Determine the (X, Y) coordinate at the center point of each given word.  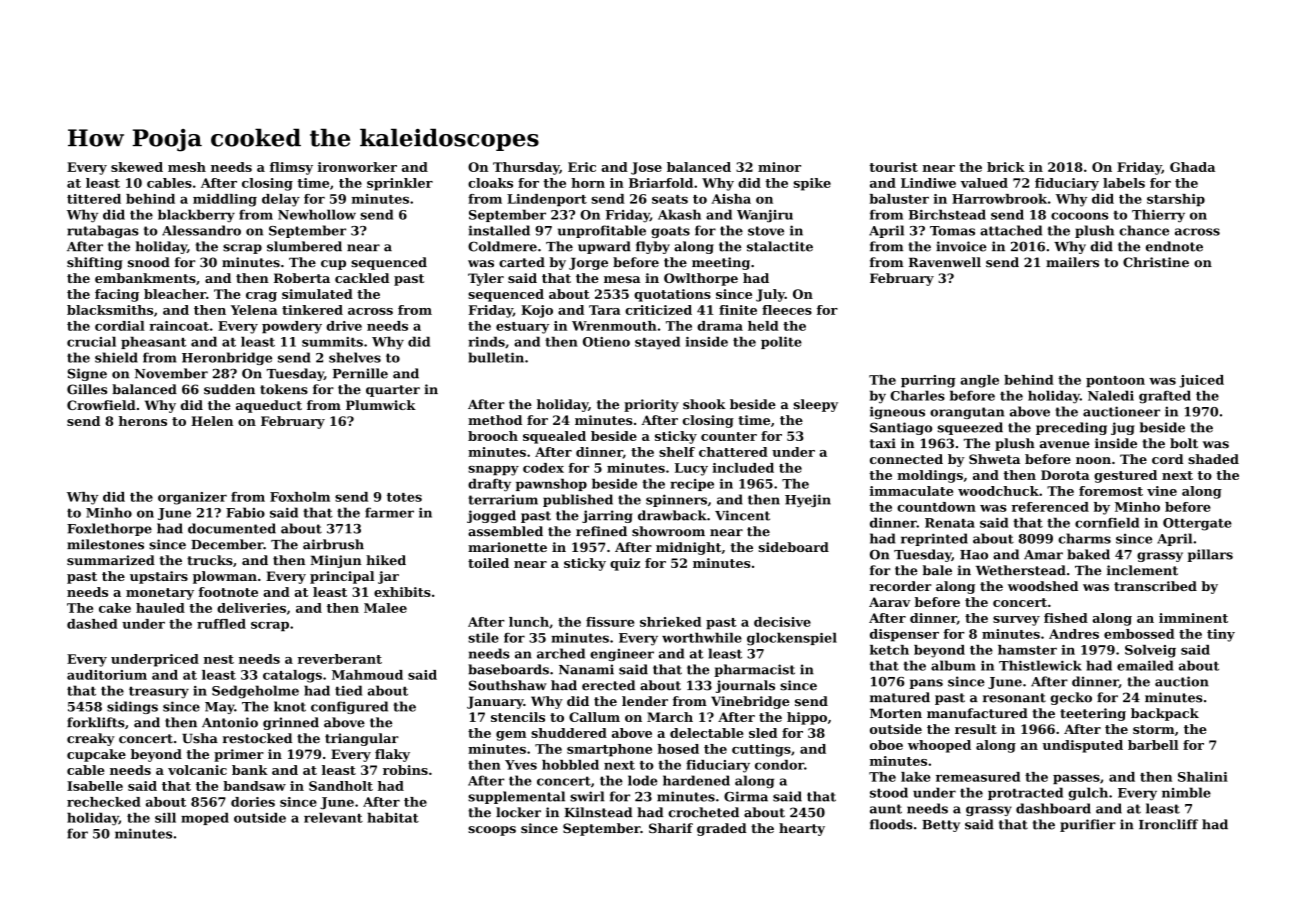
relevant (333, 818)
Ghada (1192, 167)
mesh (187, 167)
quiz (625, 564)
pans (926, 684)
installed (499, 230)
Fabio (245, 512)
